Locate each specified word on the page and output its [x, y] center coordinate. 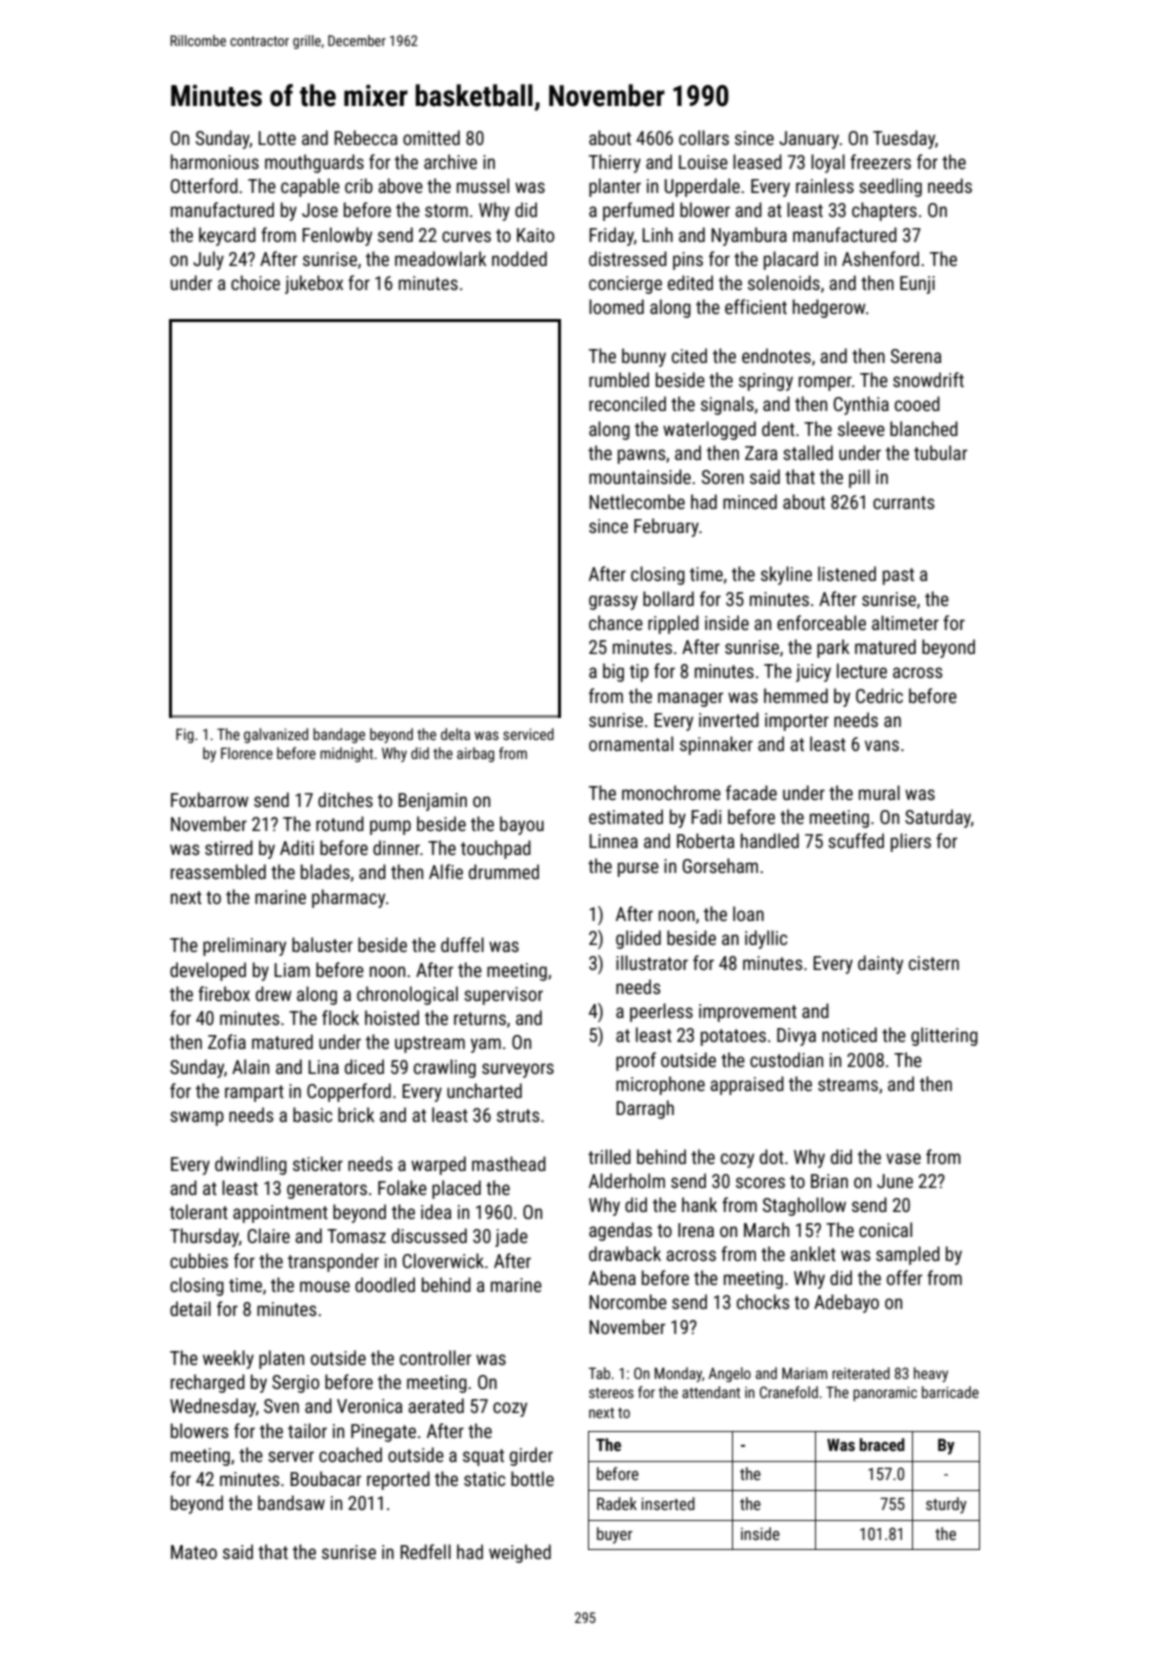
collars [704, 137]
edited [690, 282]
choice [255, 282]
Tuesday [904, 139]
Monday [678, 1374]
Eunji [917, 285]
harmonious [215, 161]
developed [208, 971]
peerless [661, 1012]
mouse [325, 1286]
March [766, 1229]
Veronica [369, 1406]
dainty [880, 964]
